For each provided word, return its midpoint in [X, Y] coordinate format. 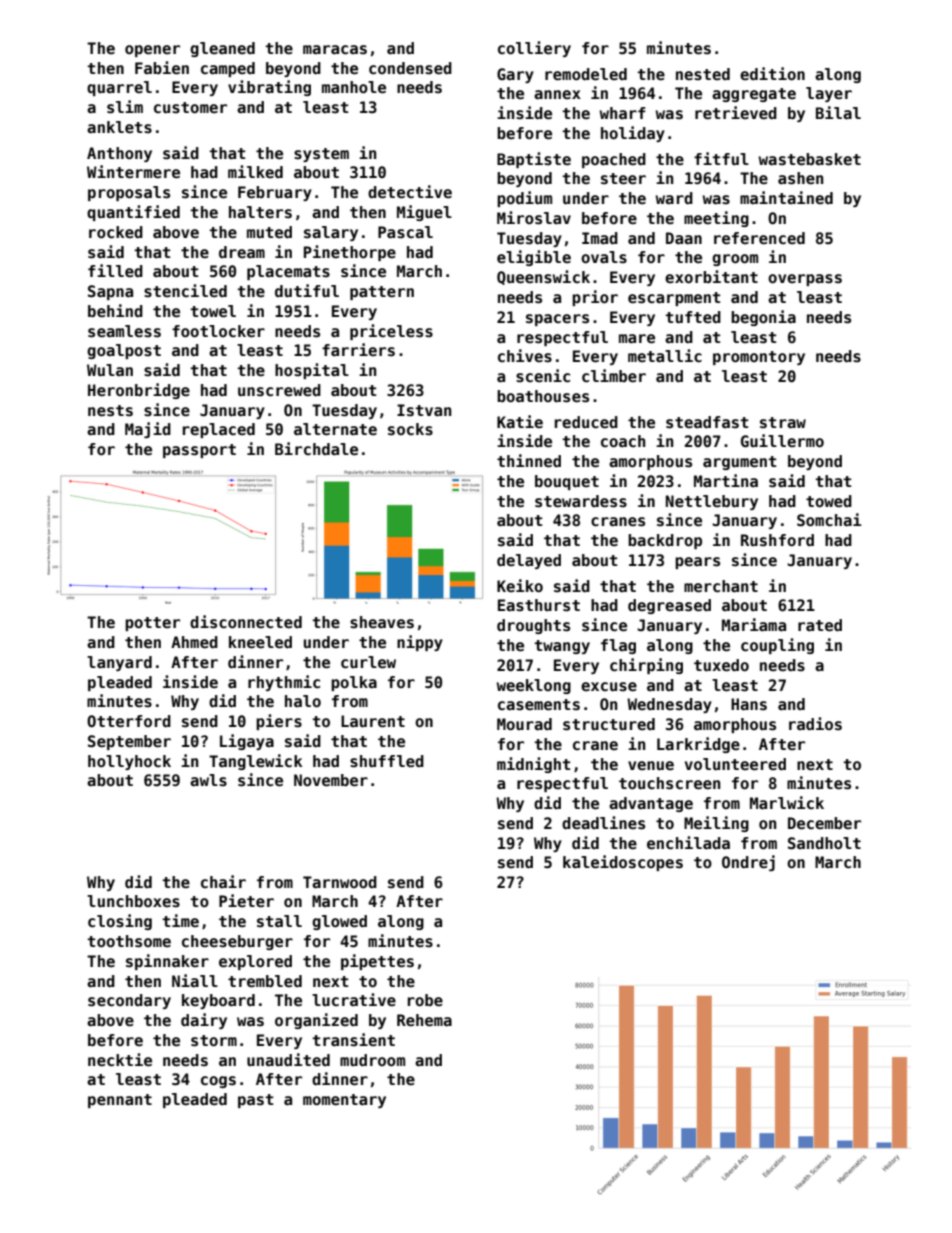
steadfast [707, 422]
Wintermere [133, 172]
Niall [195, 980]
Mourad [524, 724]
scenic [543, 376]
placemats [288, 272]
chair [223, 881]
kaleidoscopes [623, 863]
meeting [716, 219]
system [321, 155]
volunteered [735, 764]
